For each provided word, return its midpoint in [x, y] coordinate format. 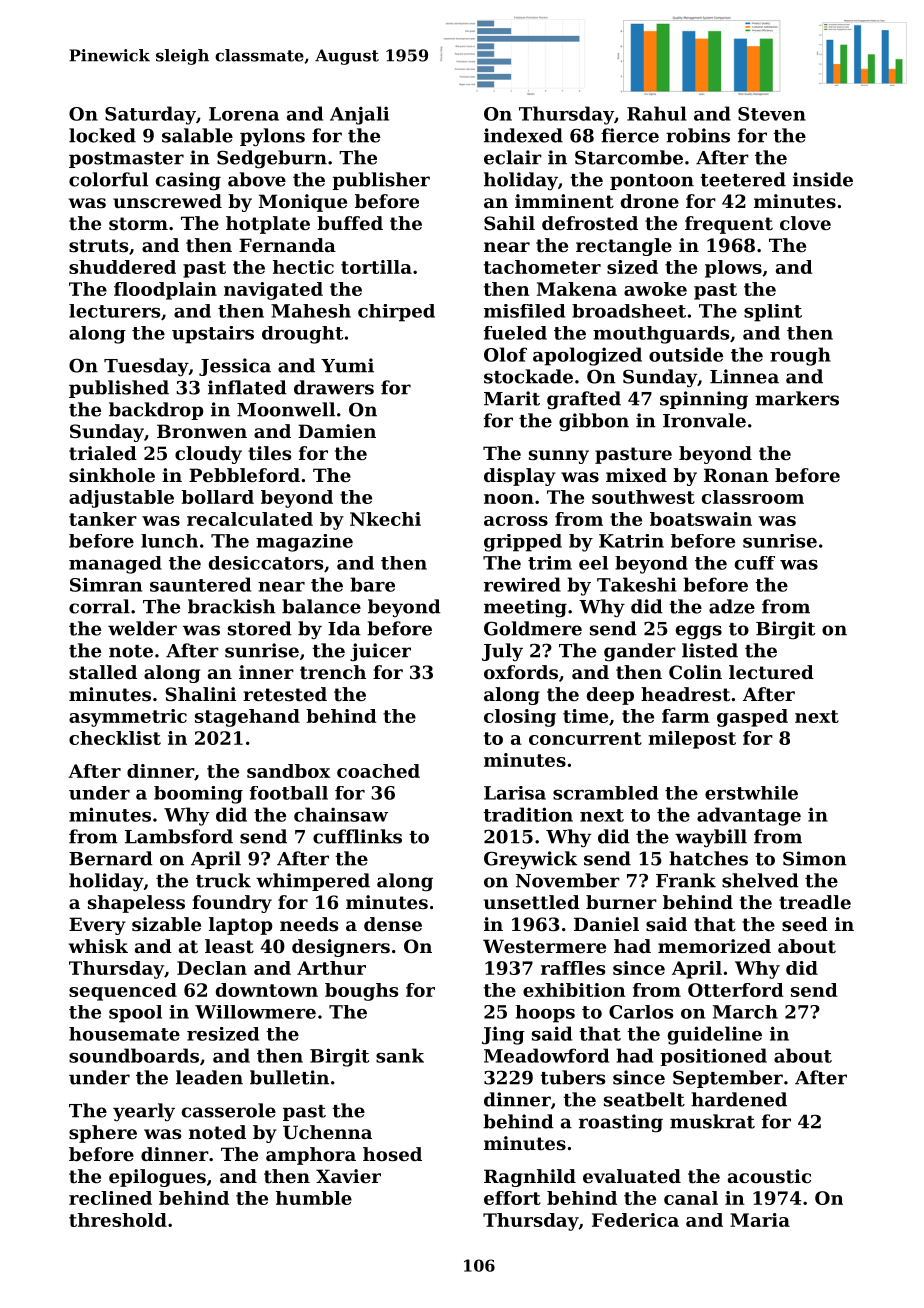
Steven [772, 114]
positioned [713, 1057]
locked [102, 135]
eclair [513, 157]
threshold [118, 1220]
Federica [635, 1220]
